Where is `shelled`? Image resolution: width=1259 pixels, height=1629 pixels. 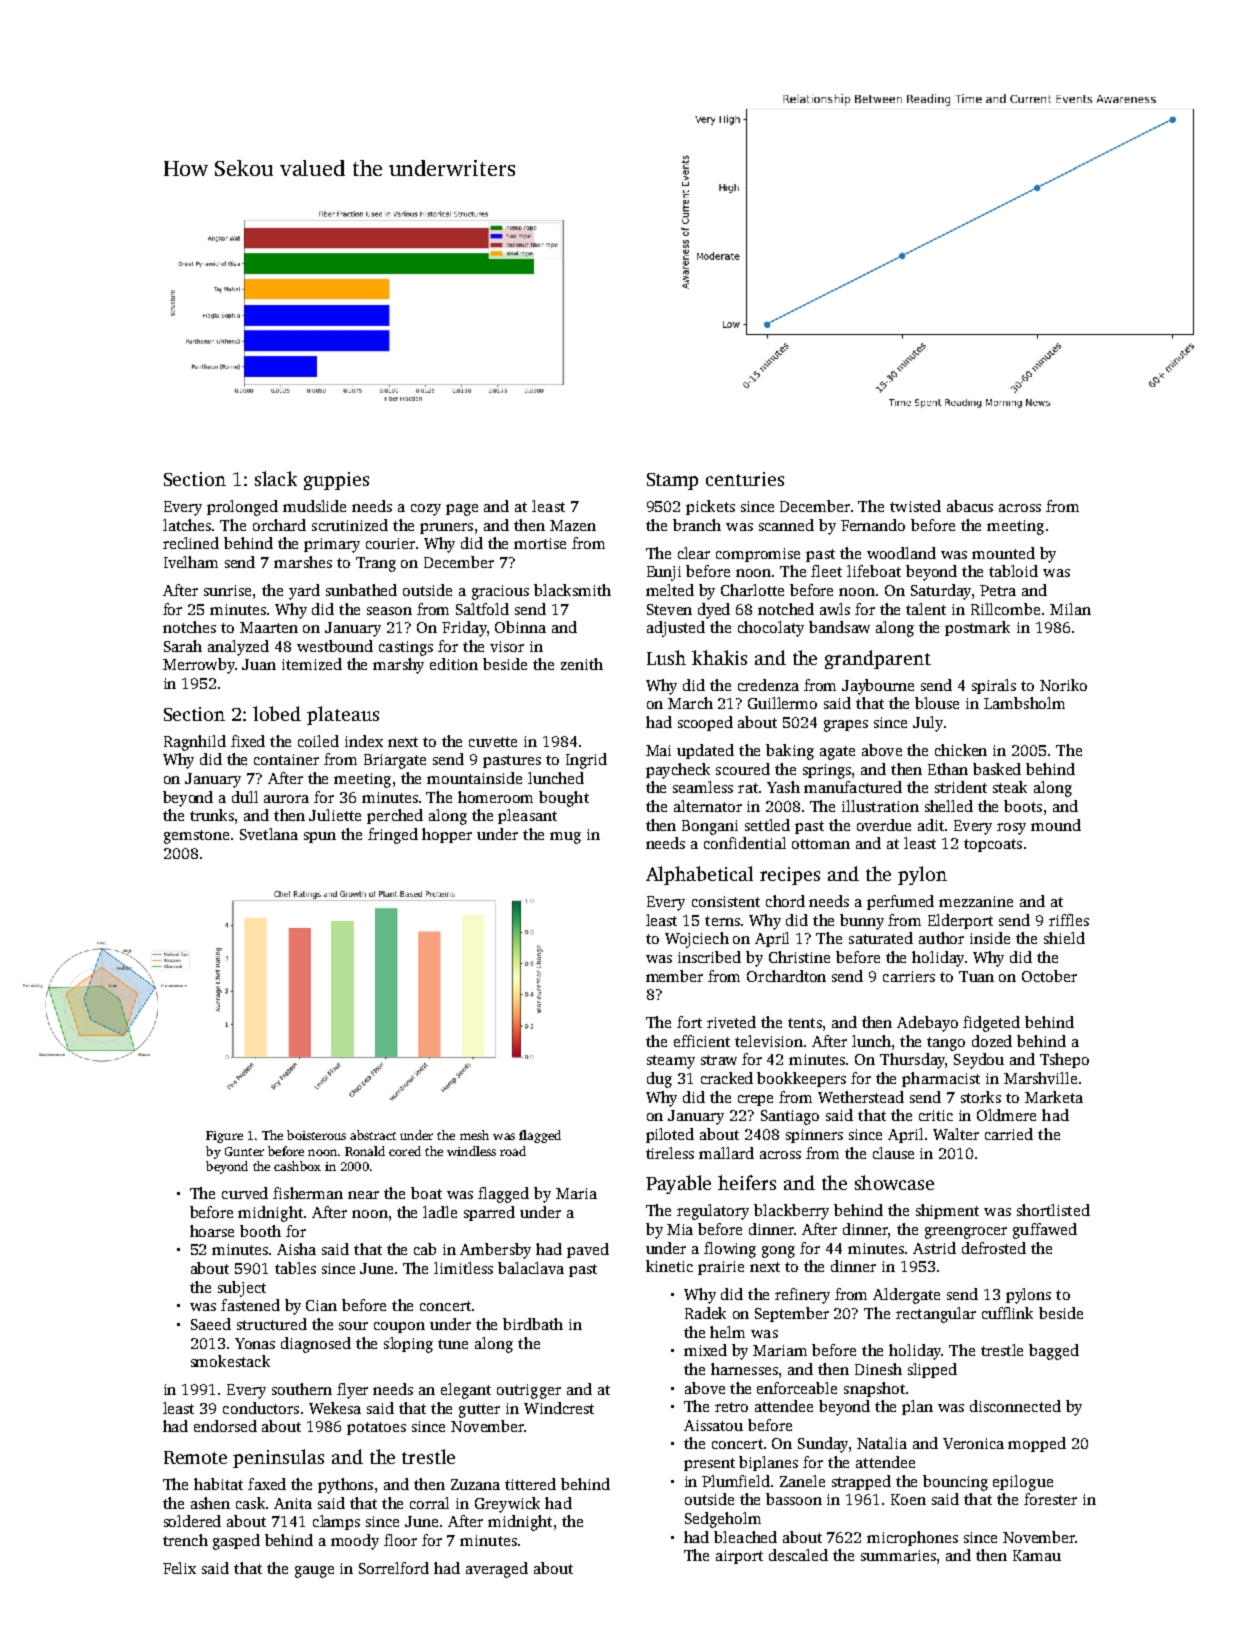
shelled is located at coordinates (949, 806).
